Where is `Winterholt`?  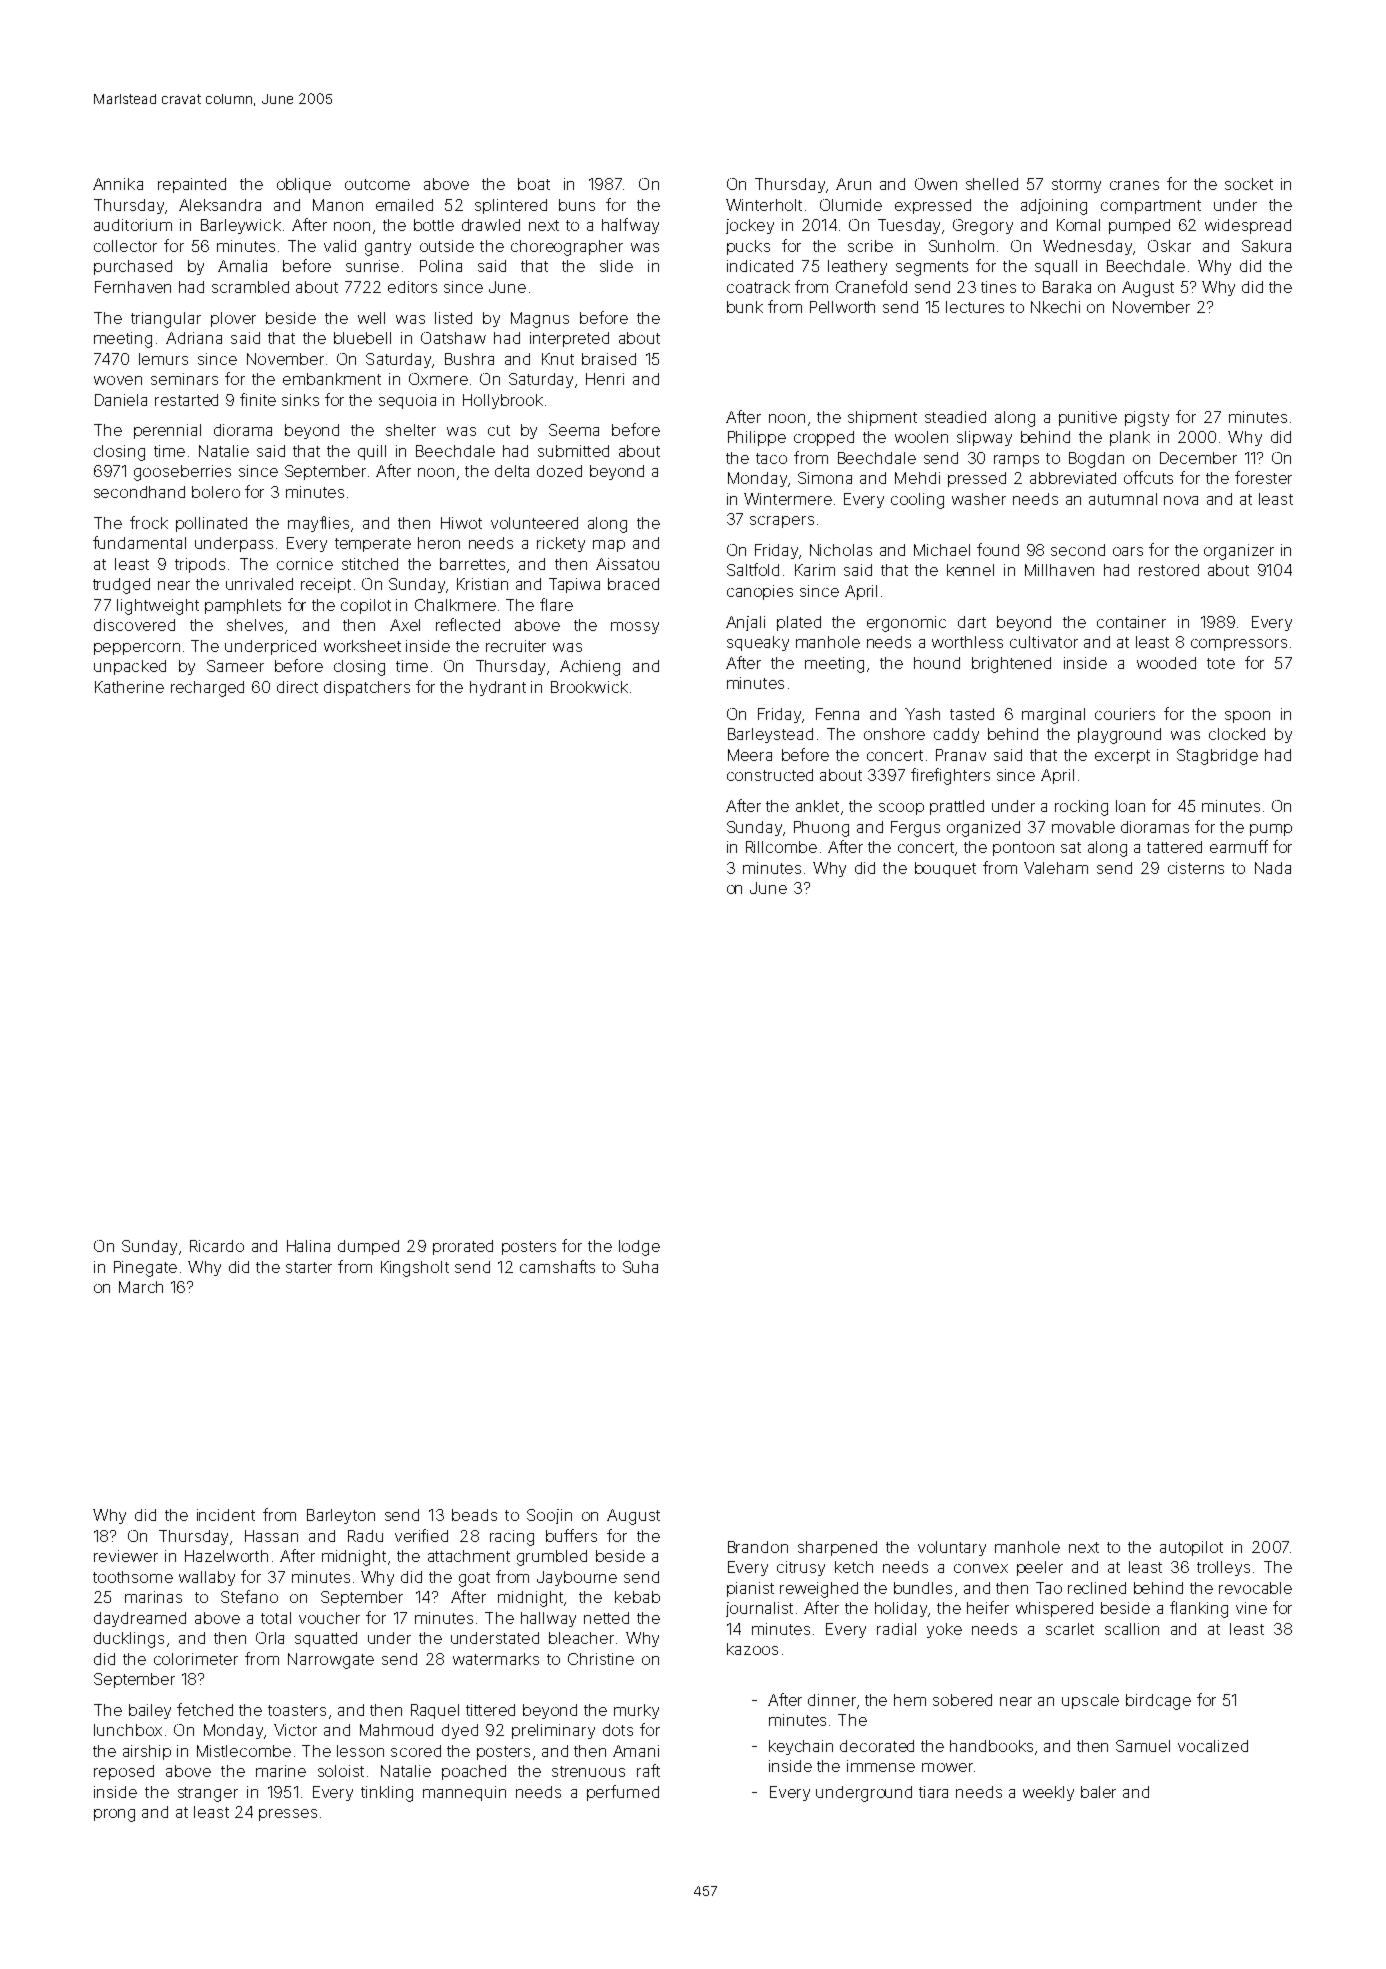
Winterholt is located at coordinates (764, 205).
